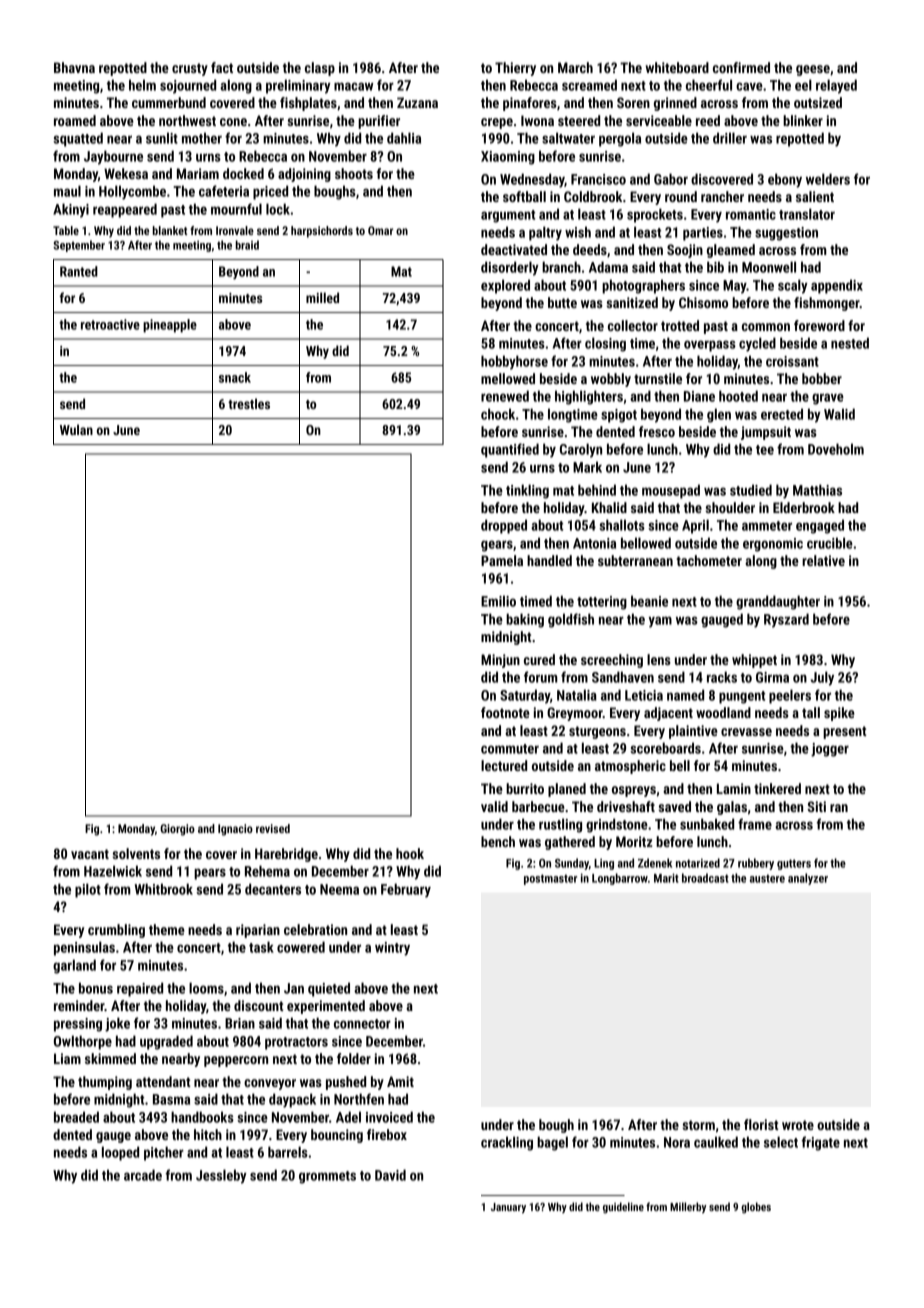 Image resolution: width=924 pixels, height=1308 pixels. Describe the element at coordinates (562, 302) in the screenshot. I see `butte` at that location.
